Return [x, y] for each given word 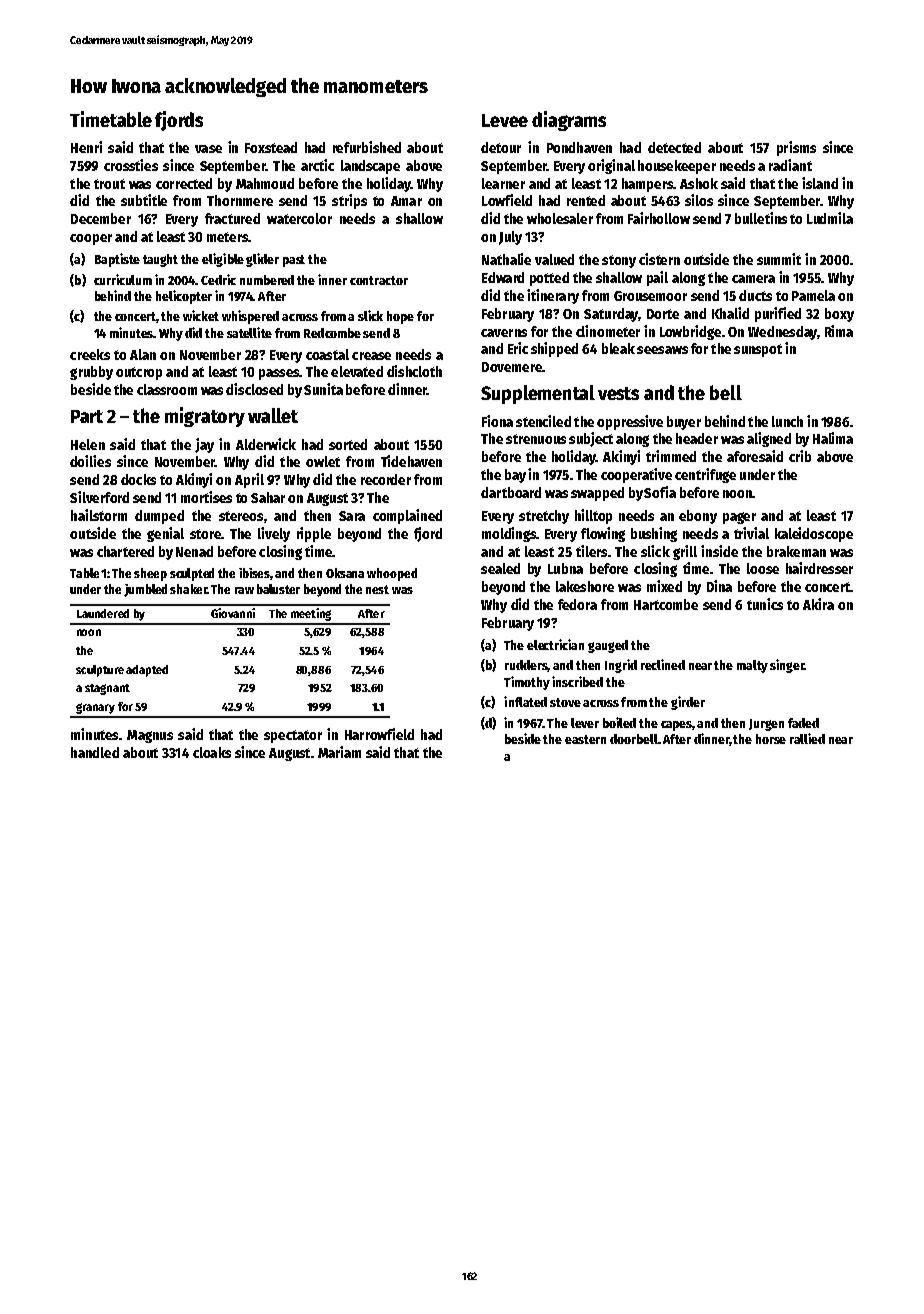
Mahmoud [265, 183]
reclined [663, 664]
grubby [91, 373]
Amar [406, 201]
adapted [147, 671]
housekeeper [677, 167]
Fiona [497, 421]
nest [377, 589]
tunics [765, 604]
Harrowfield [379, 734]
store [205, 534]
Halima [833, 438]
